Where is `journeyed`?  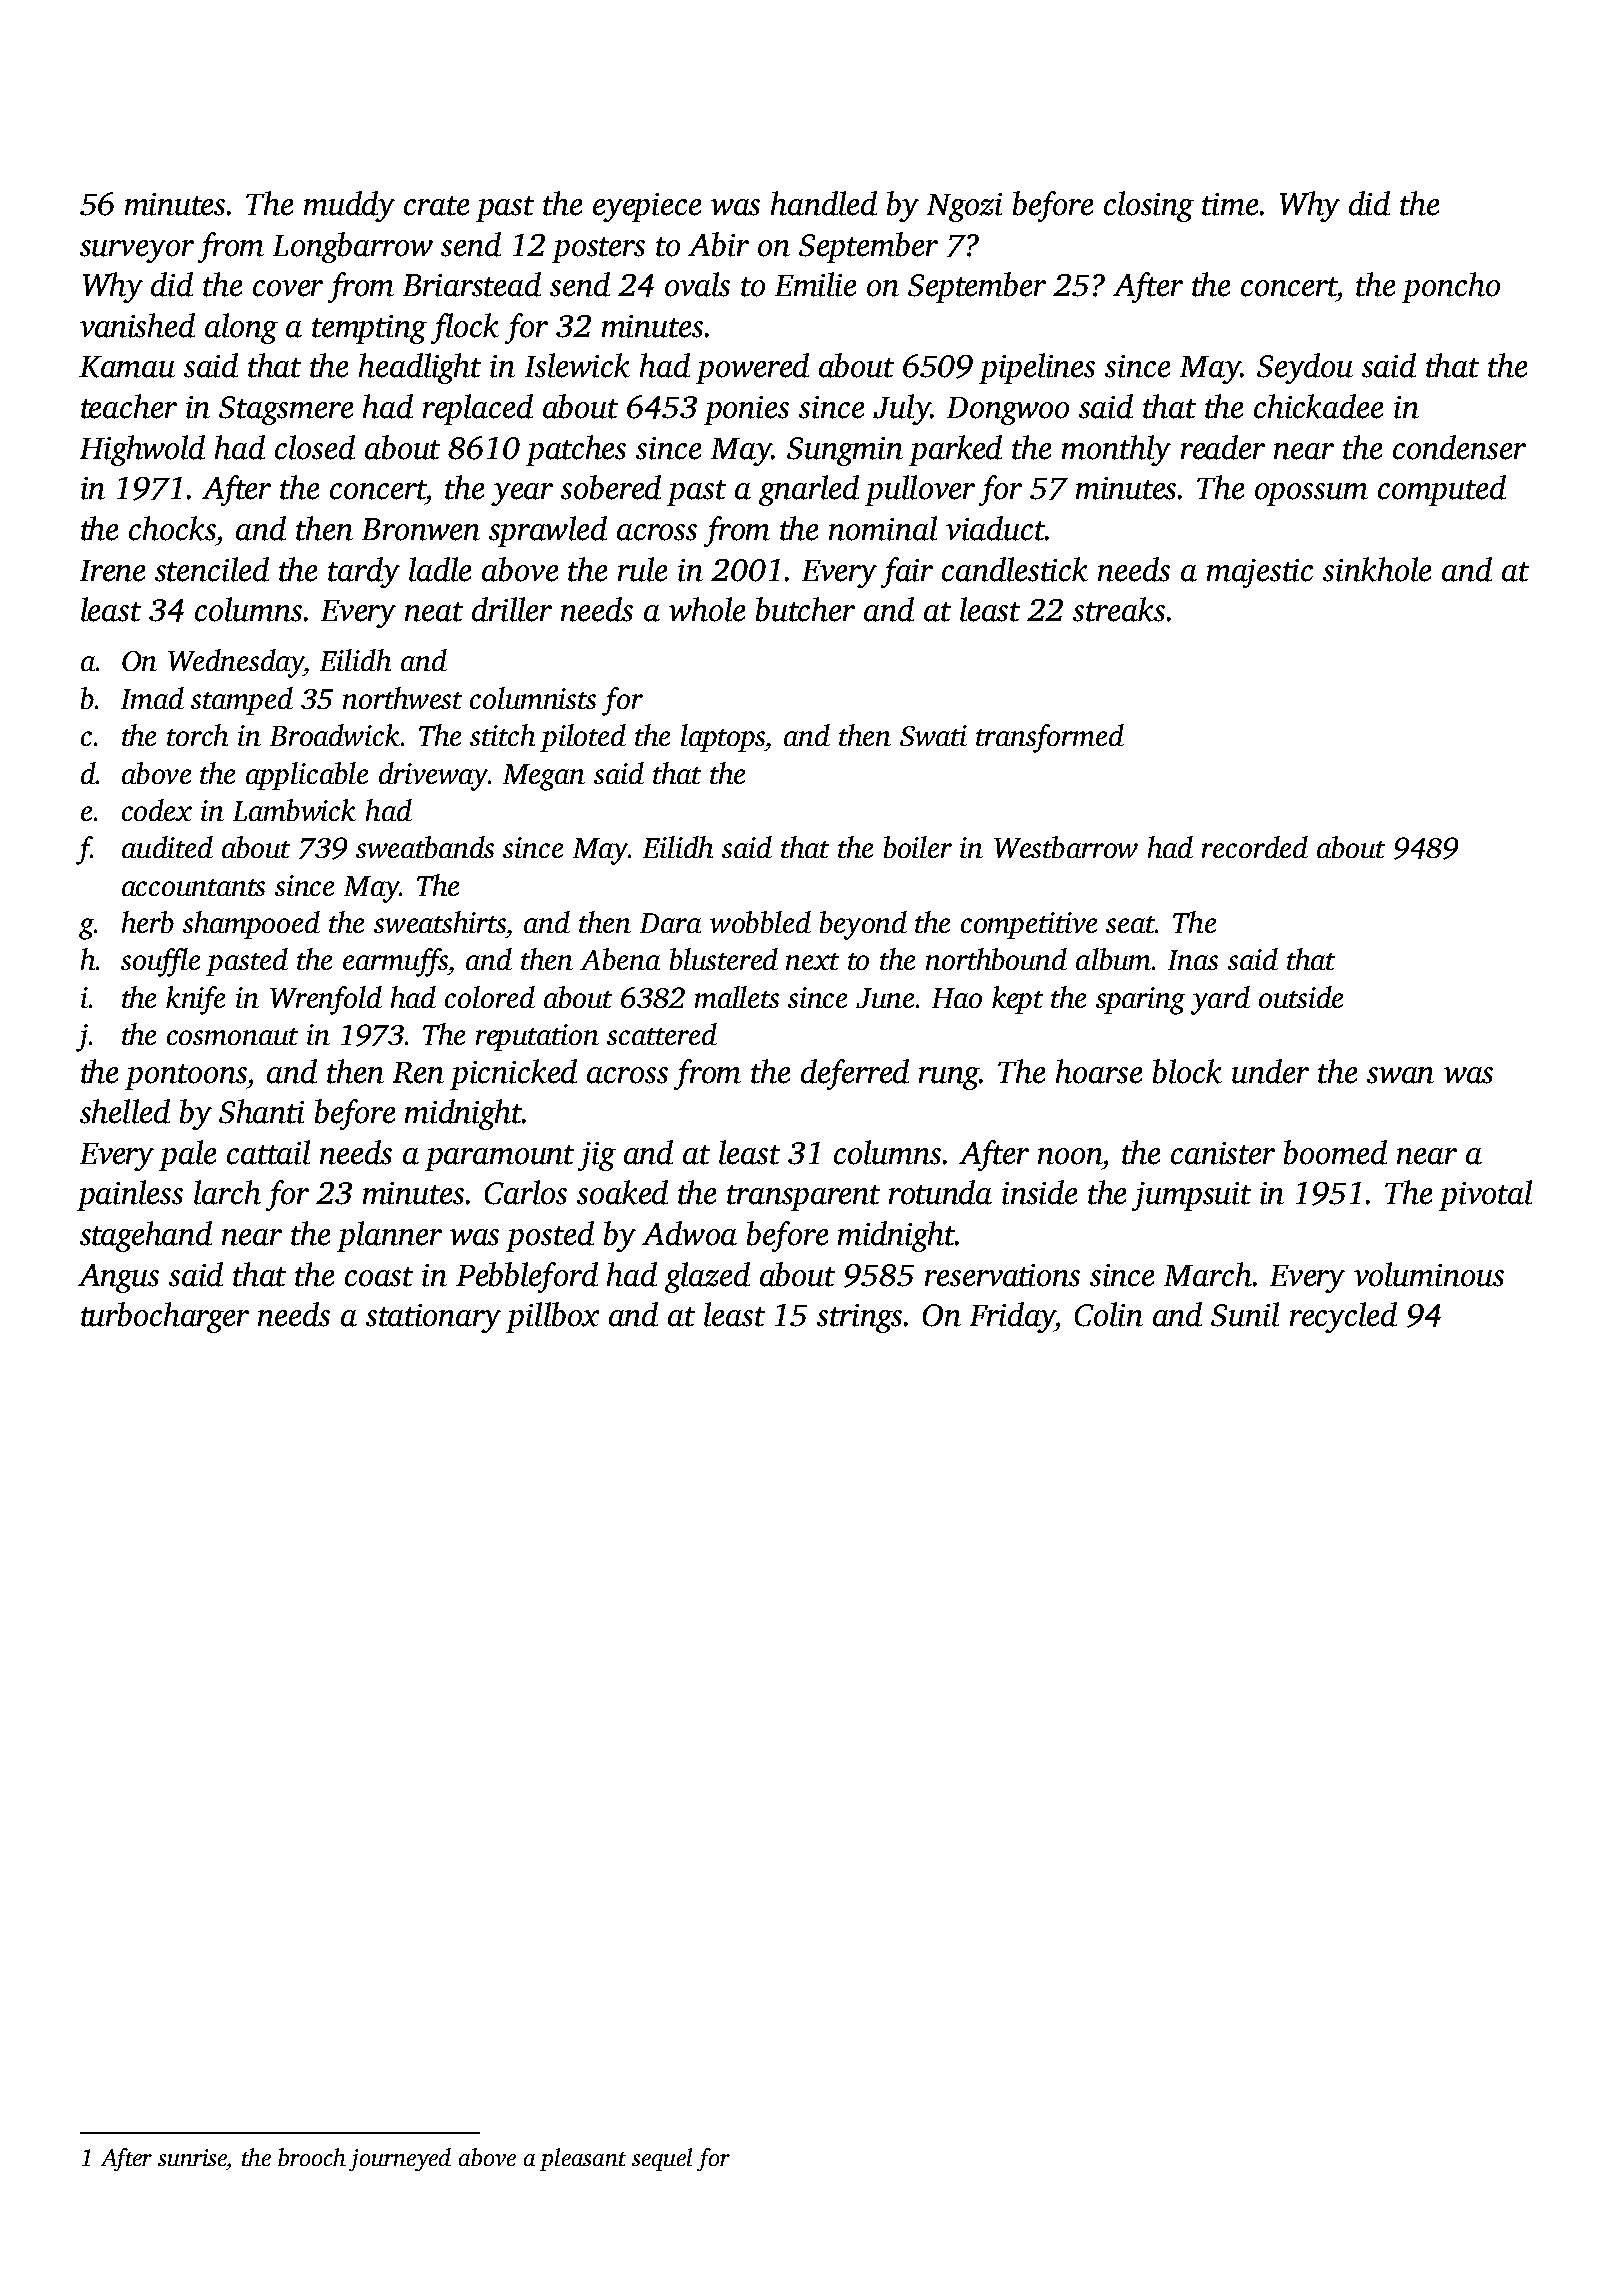
journeyed is located at coordinates (400, 2159).
